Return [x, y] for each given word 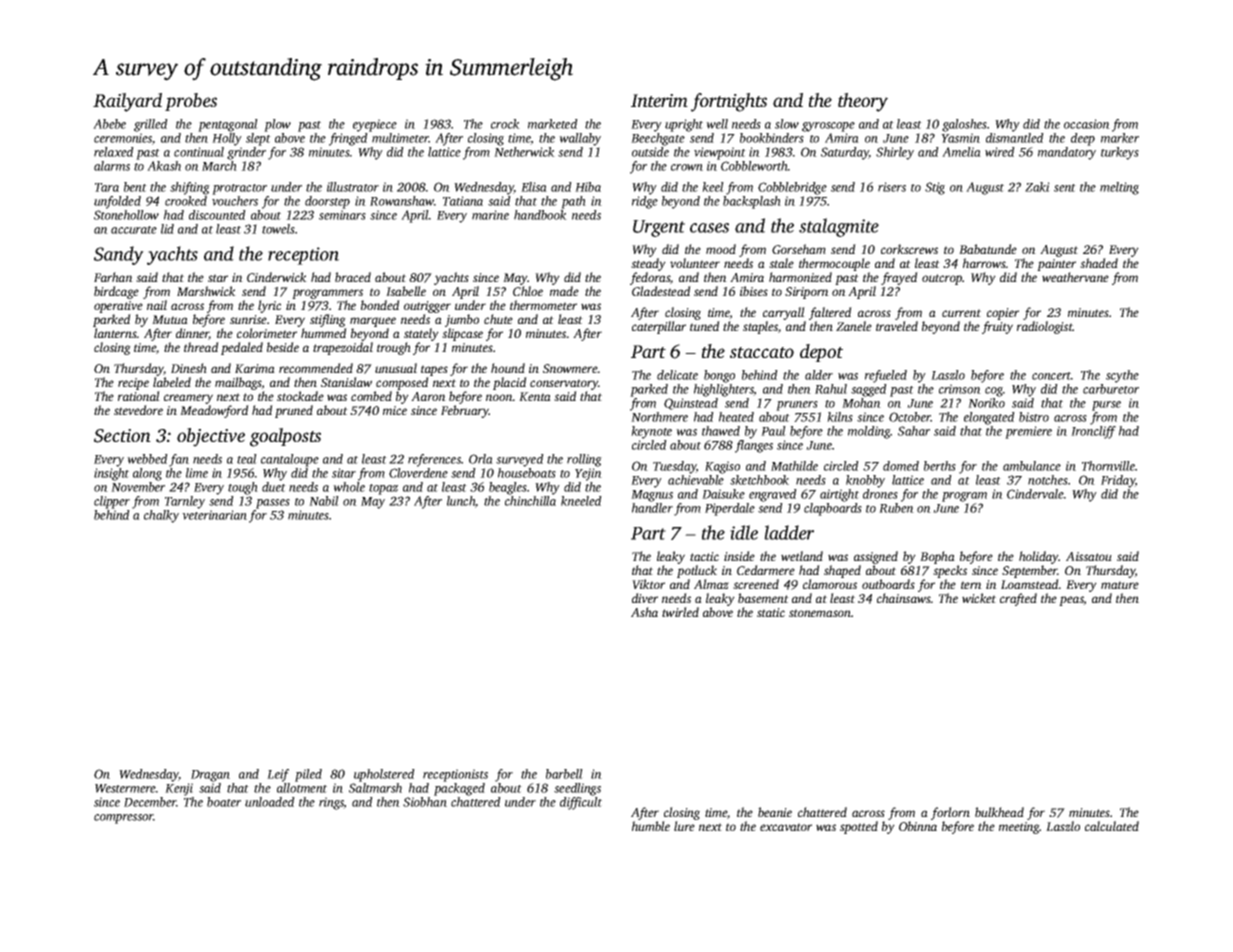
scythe [1122, 376]
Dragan [210, 776]
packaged [459, 789]
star [218, 278]
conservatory [564, 384]
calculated [1112, 826]
